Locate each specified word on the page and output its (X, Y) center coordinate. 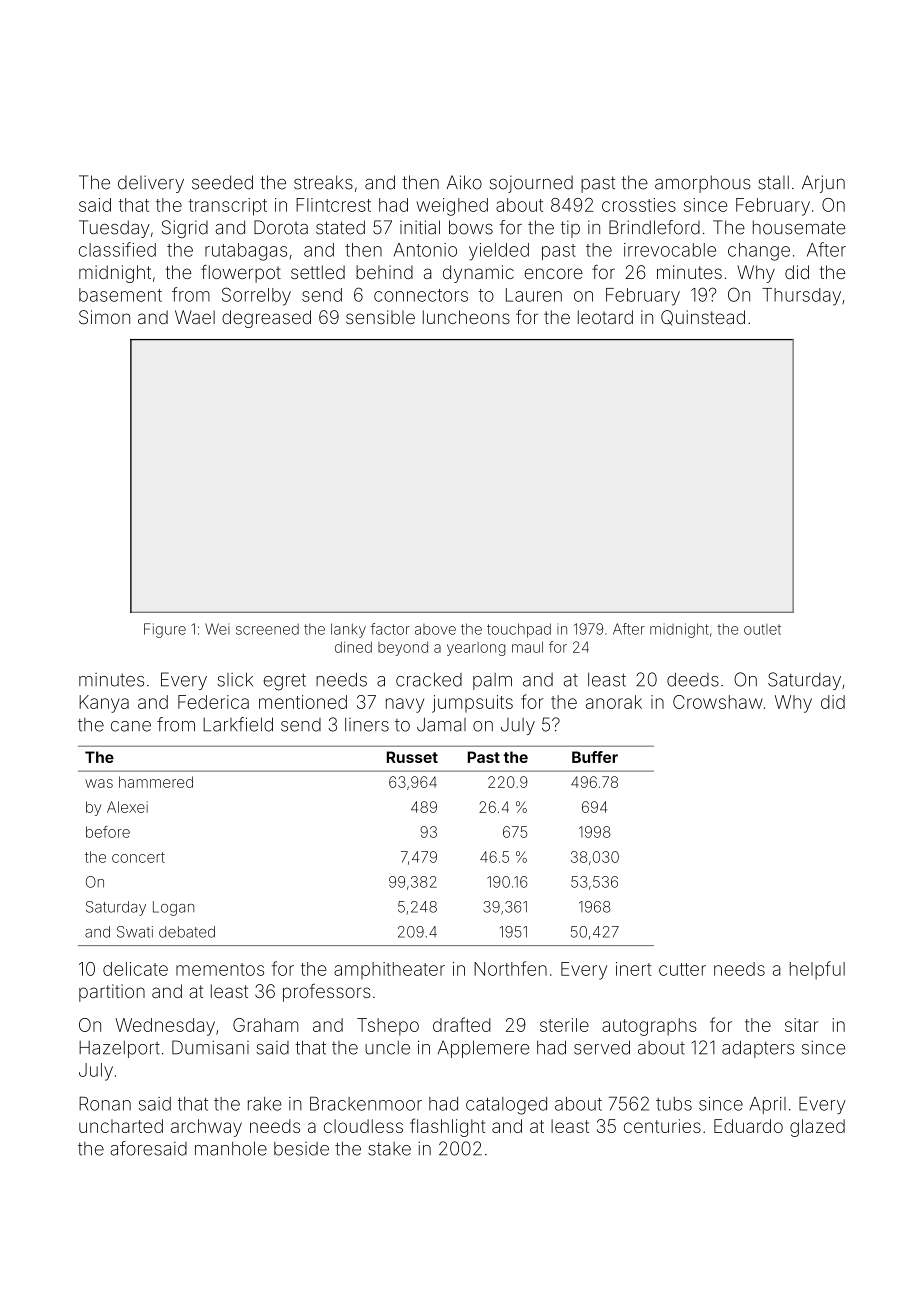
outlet (762, 629)
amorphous (703, 184)
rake (265, 1104)
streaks (323, 182)
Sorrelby (256, 296)
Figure (165, 630)
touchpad (519, 630)
